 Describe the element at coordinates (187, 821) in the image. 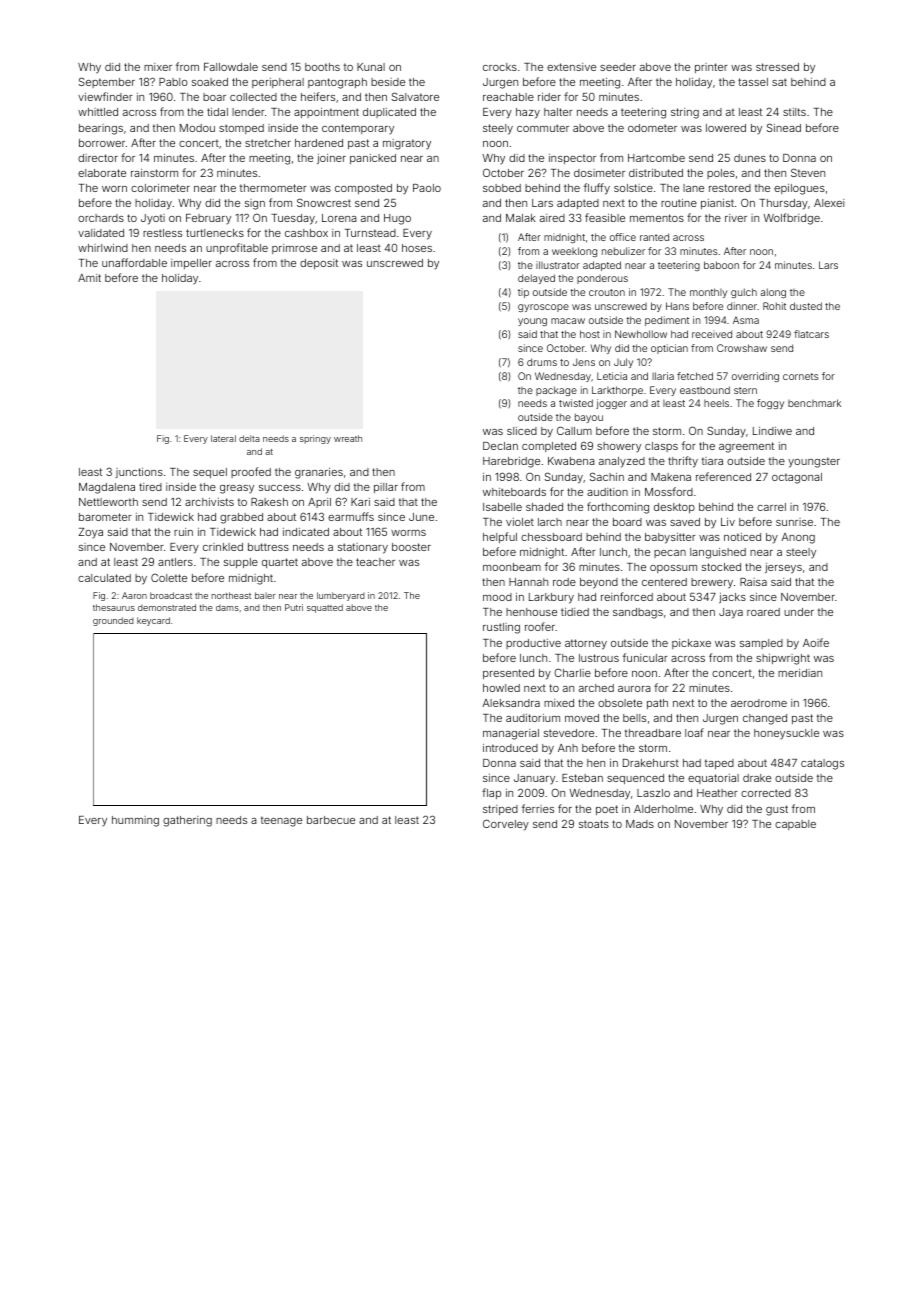

I see `gathering` at that location.
